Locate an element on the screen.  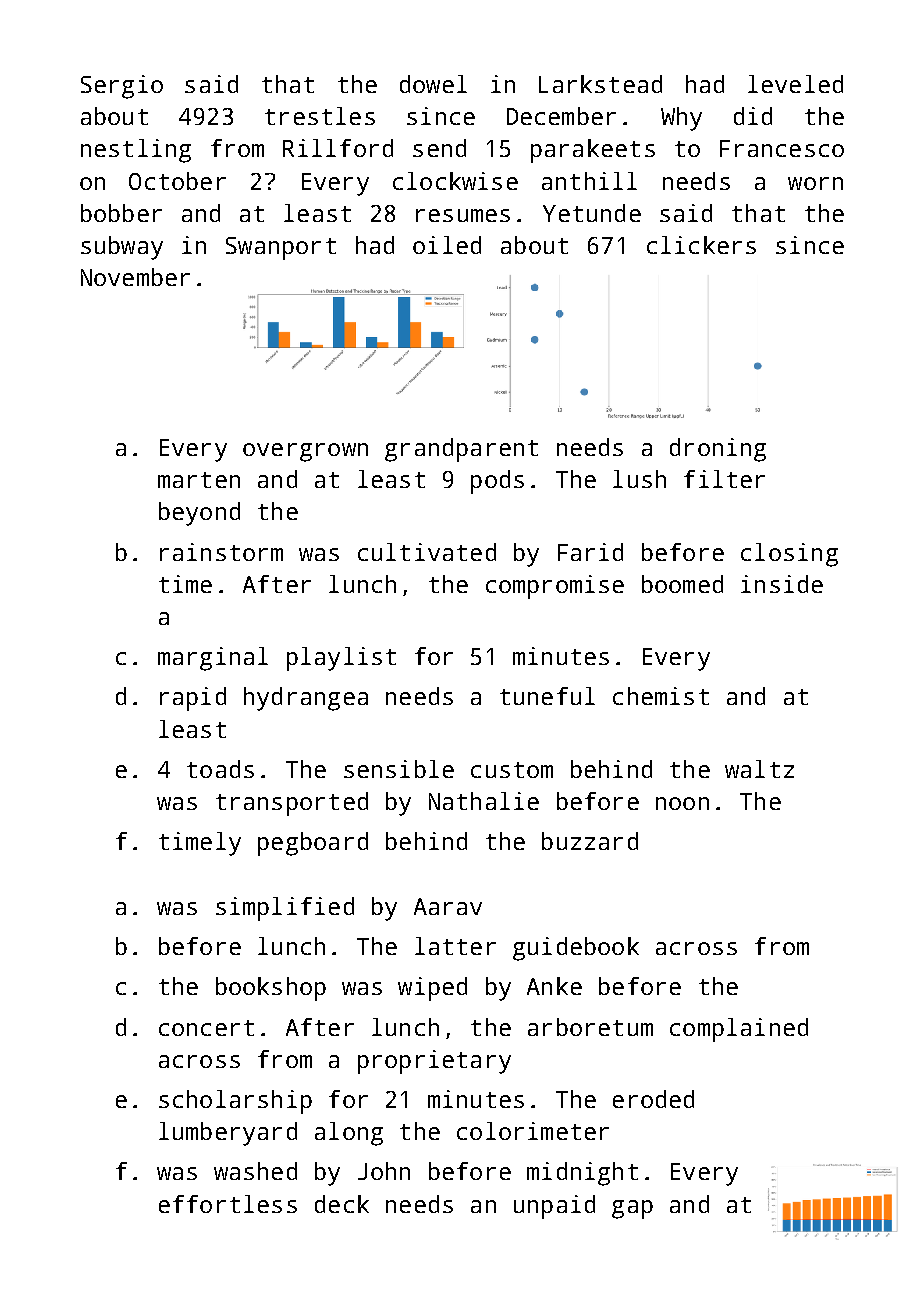
deck is located at coordinates (342, 1204).
